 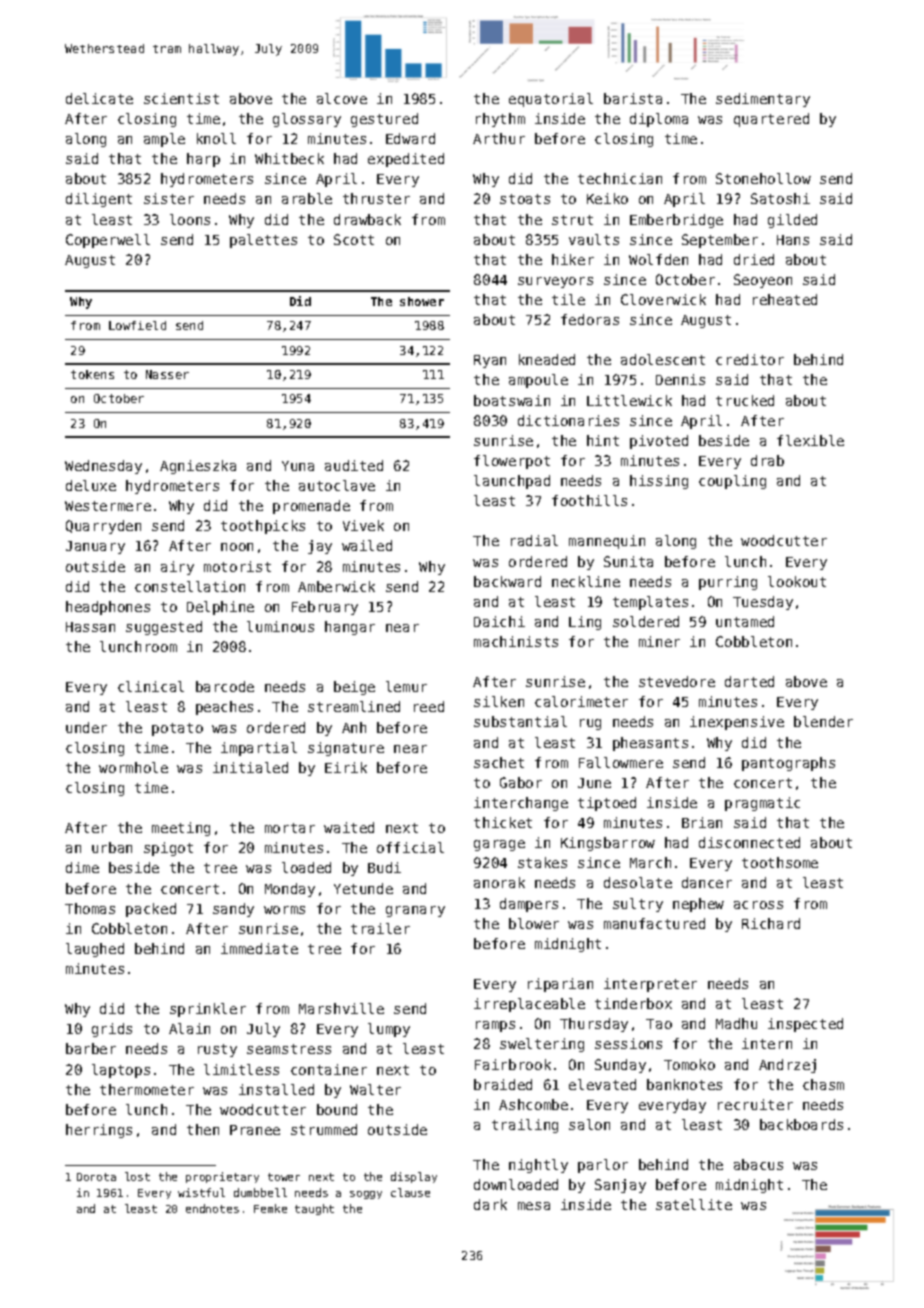 I want to click on Sanjay, so click(x=620, y=1186).
